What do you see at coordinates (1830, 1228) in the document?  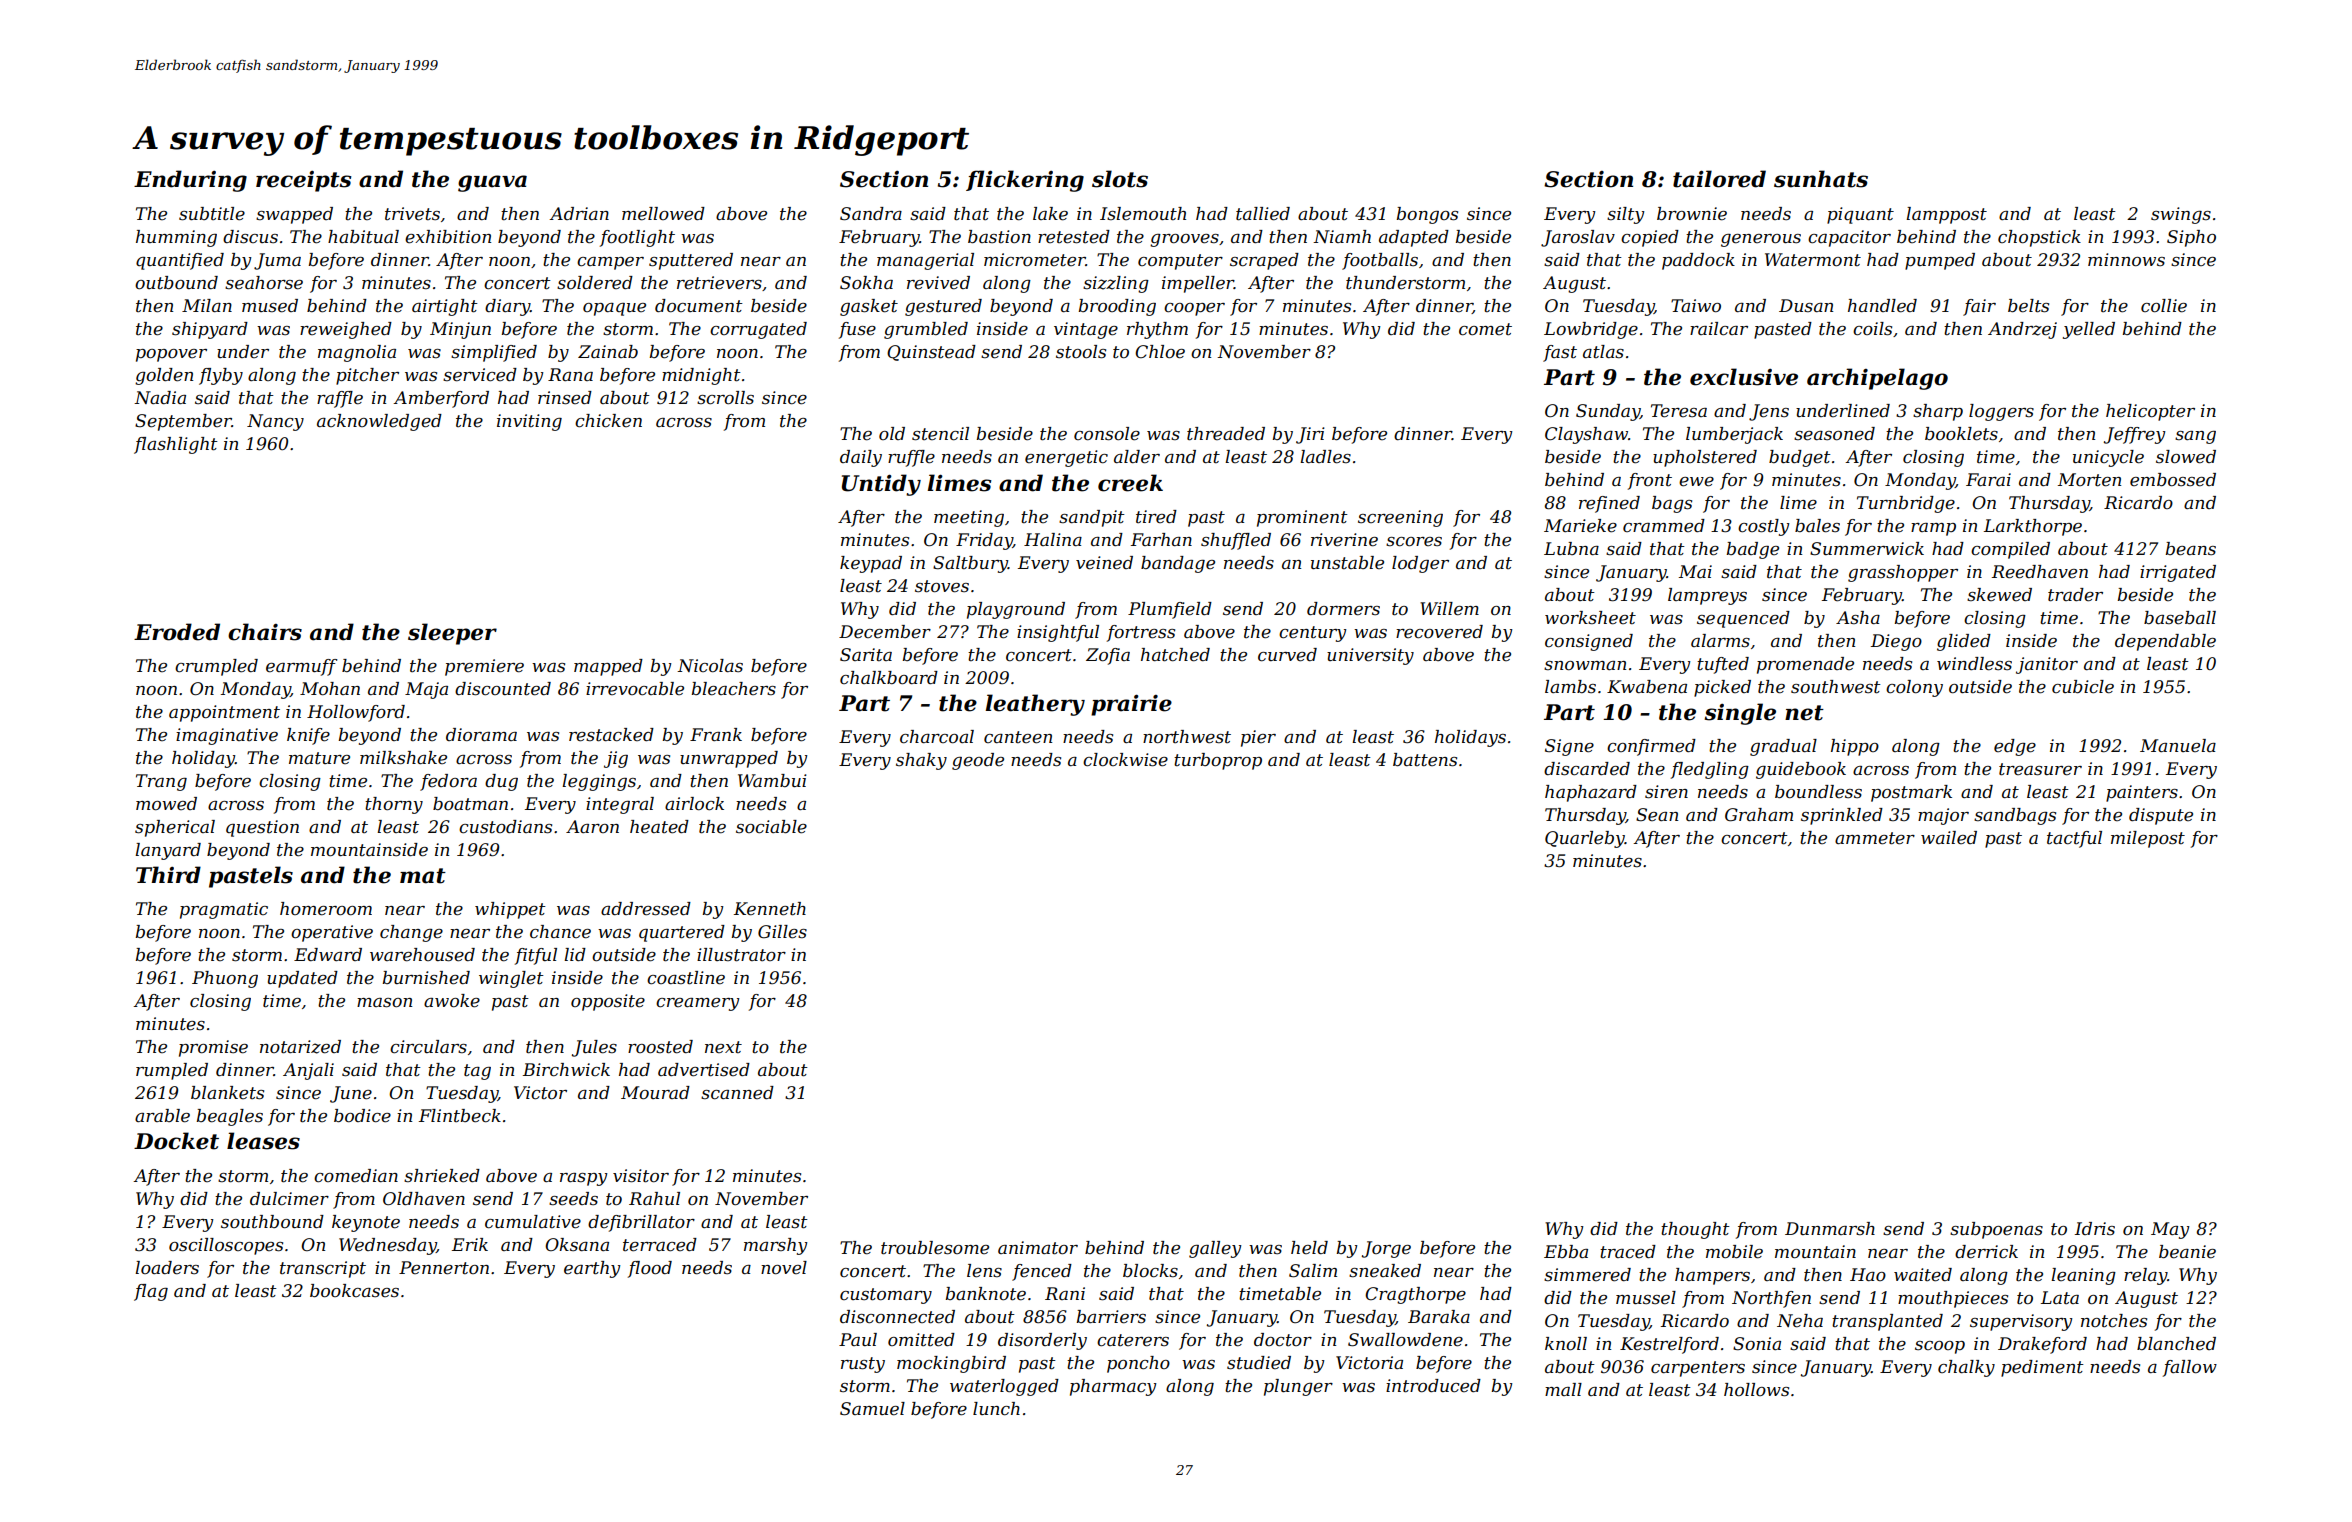 I see `Dunmarsh` at bounding box center [1830, 1228].
